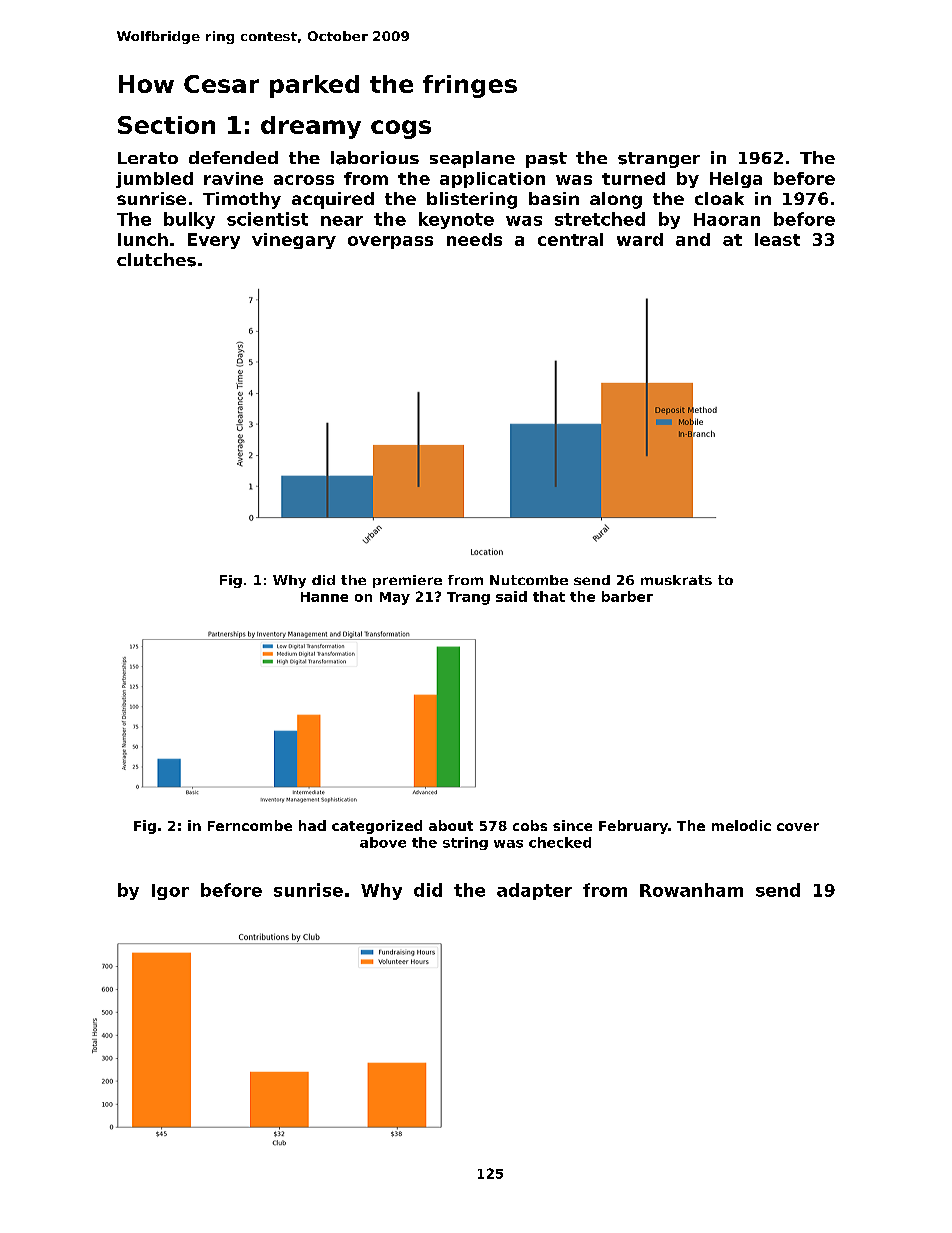 The width and height of the page is (952, 1233). What do you see at coordinates (570, 239) in the page?
I see `central` at bounding box center [570, 239].
